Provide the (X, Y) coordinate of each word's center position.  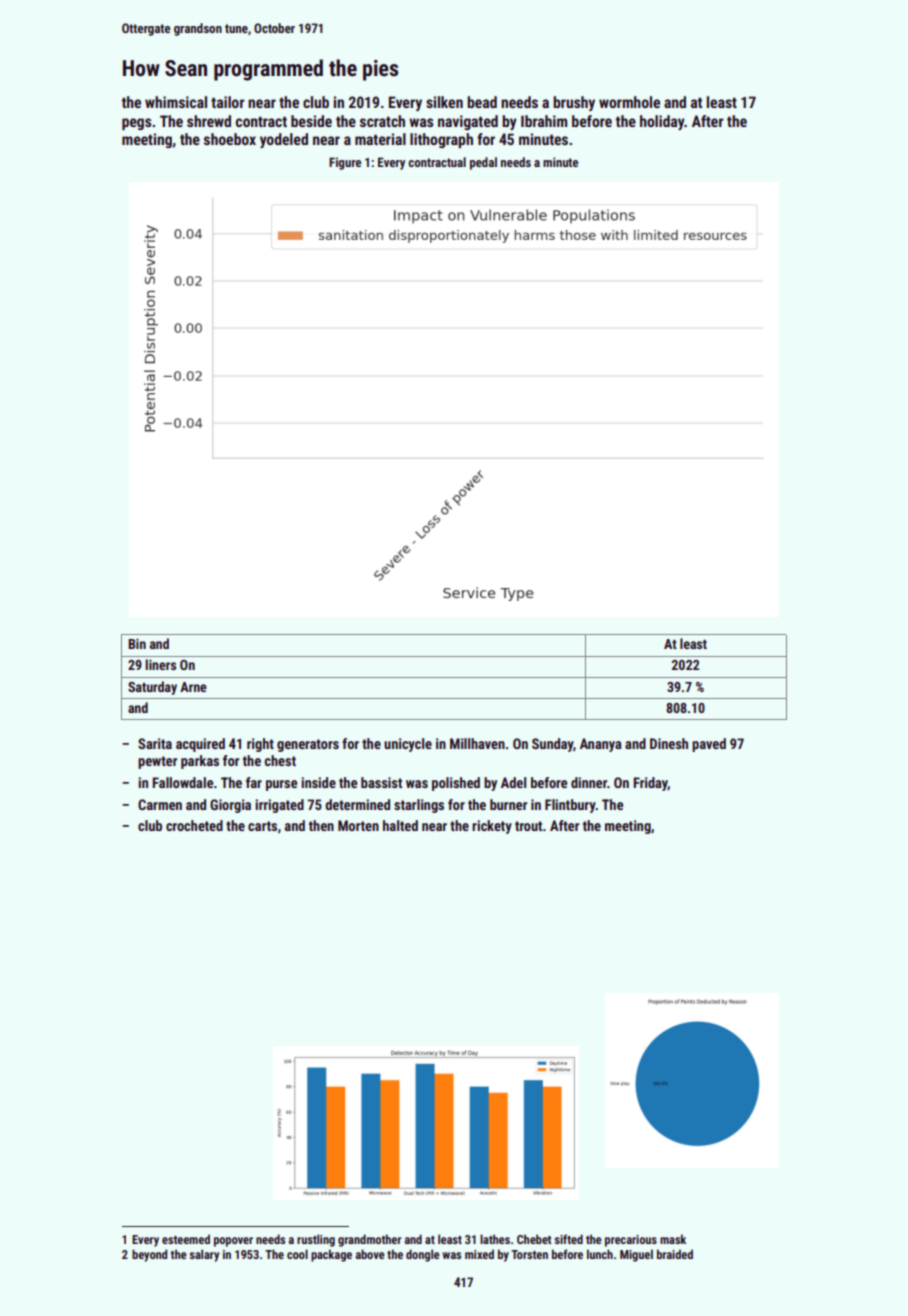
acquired (200, 745)
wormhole (629, 102)
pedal (483, 163)
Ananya (601, 745)
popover (233, 1242)
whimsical (176, 102)
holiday (662, 122)
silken (444, 102)
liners (160, 664)
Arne (193, 687)
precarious (631, 1241)
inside (318, 782)
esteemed (186, 1239)
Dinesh (669, 743)
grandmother (369, 1240)
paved (709, 745)
